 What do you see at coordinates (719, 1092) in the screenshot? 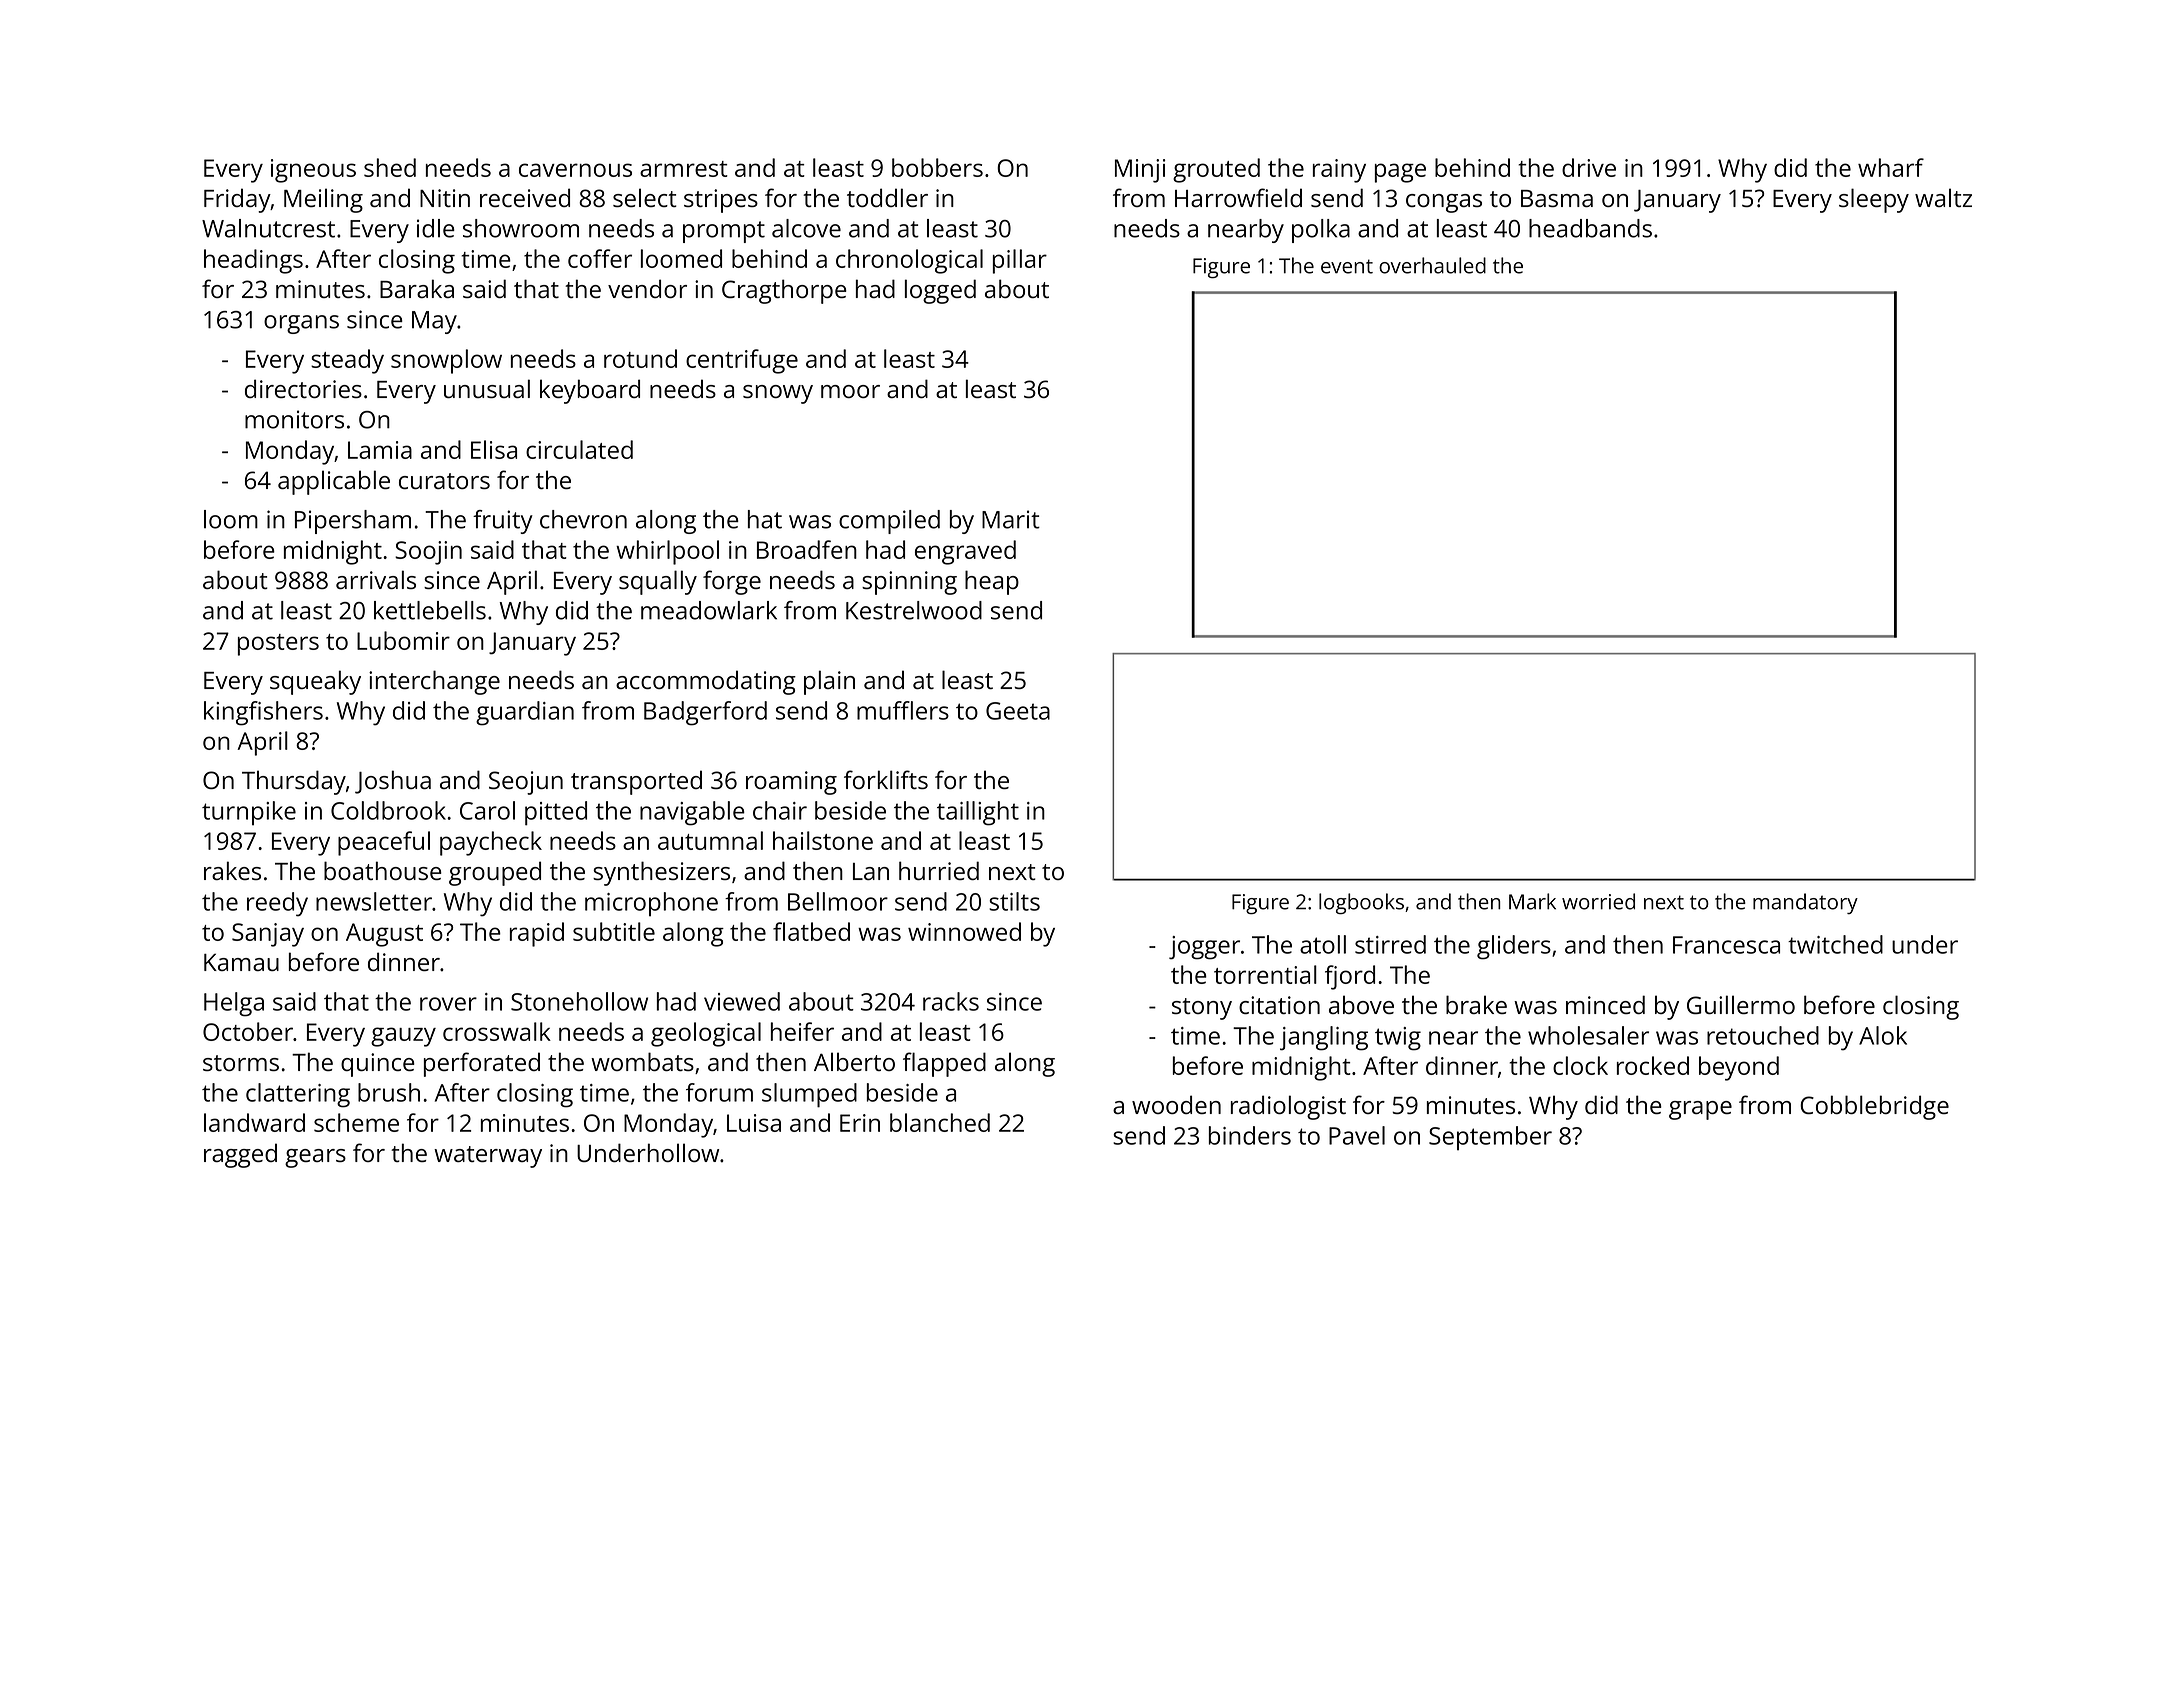
I see `forum` at bounding box center [719, 1092].
